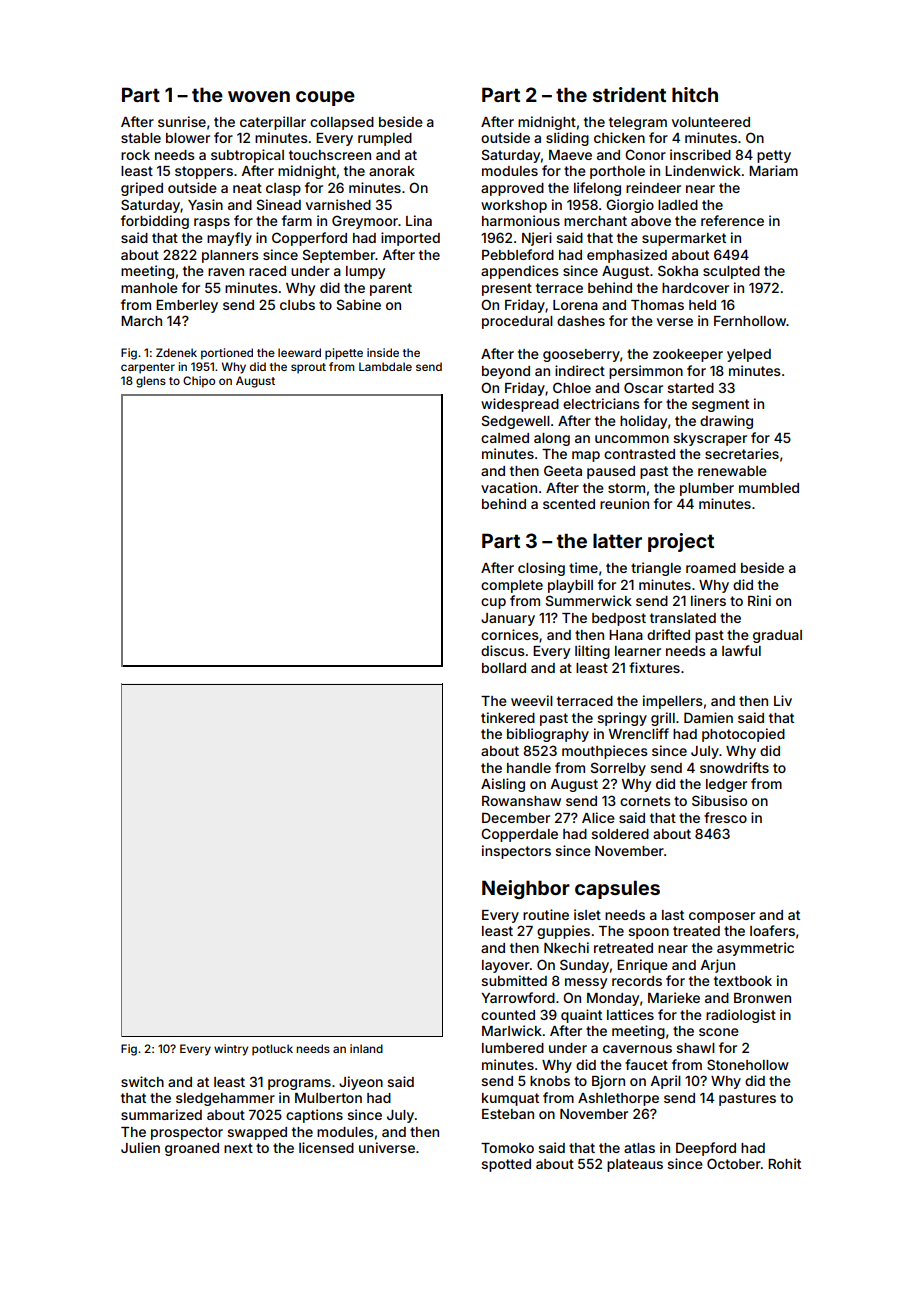 The width and height of the screenshot is (924, 1308). Describe the element at coordinates (361, 1083) in the screenshot. I see `Jiyeon` at that location.
